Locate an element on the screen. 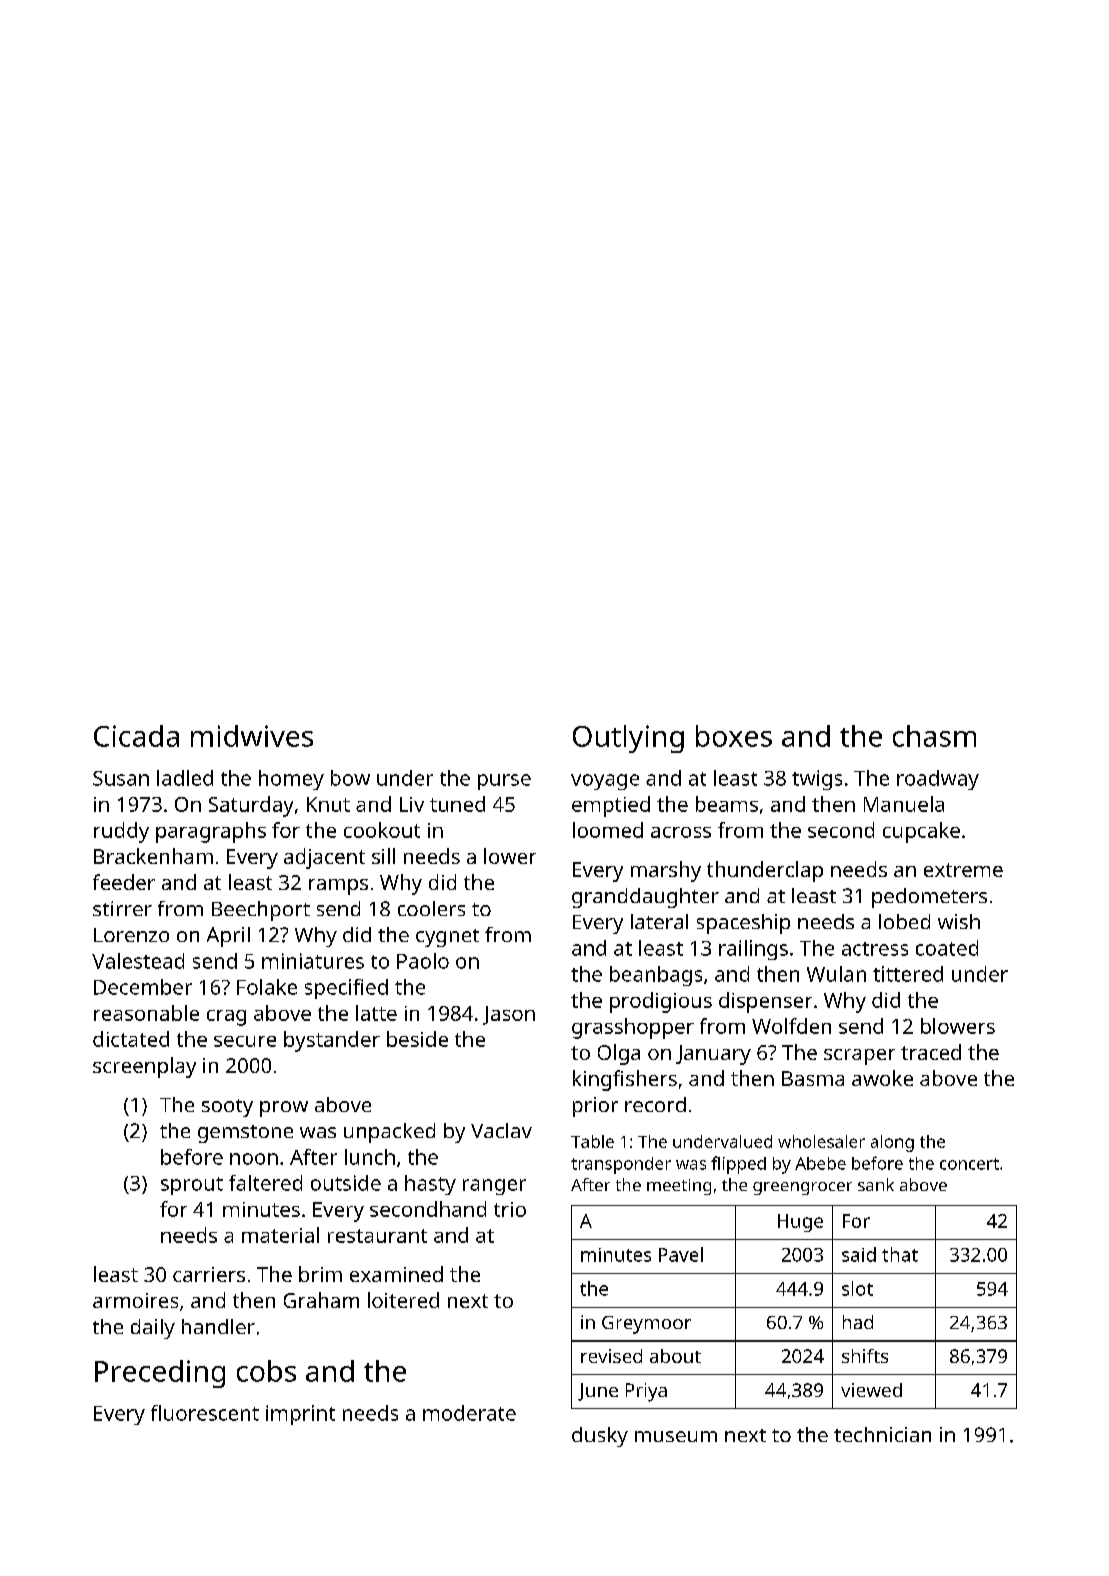 The image size is (1109, 1576). Lorenzo is located at coordinates (131, 935).
